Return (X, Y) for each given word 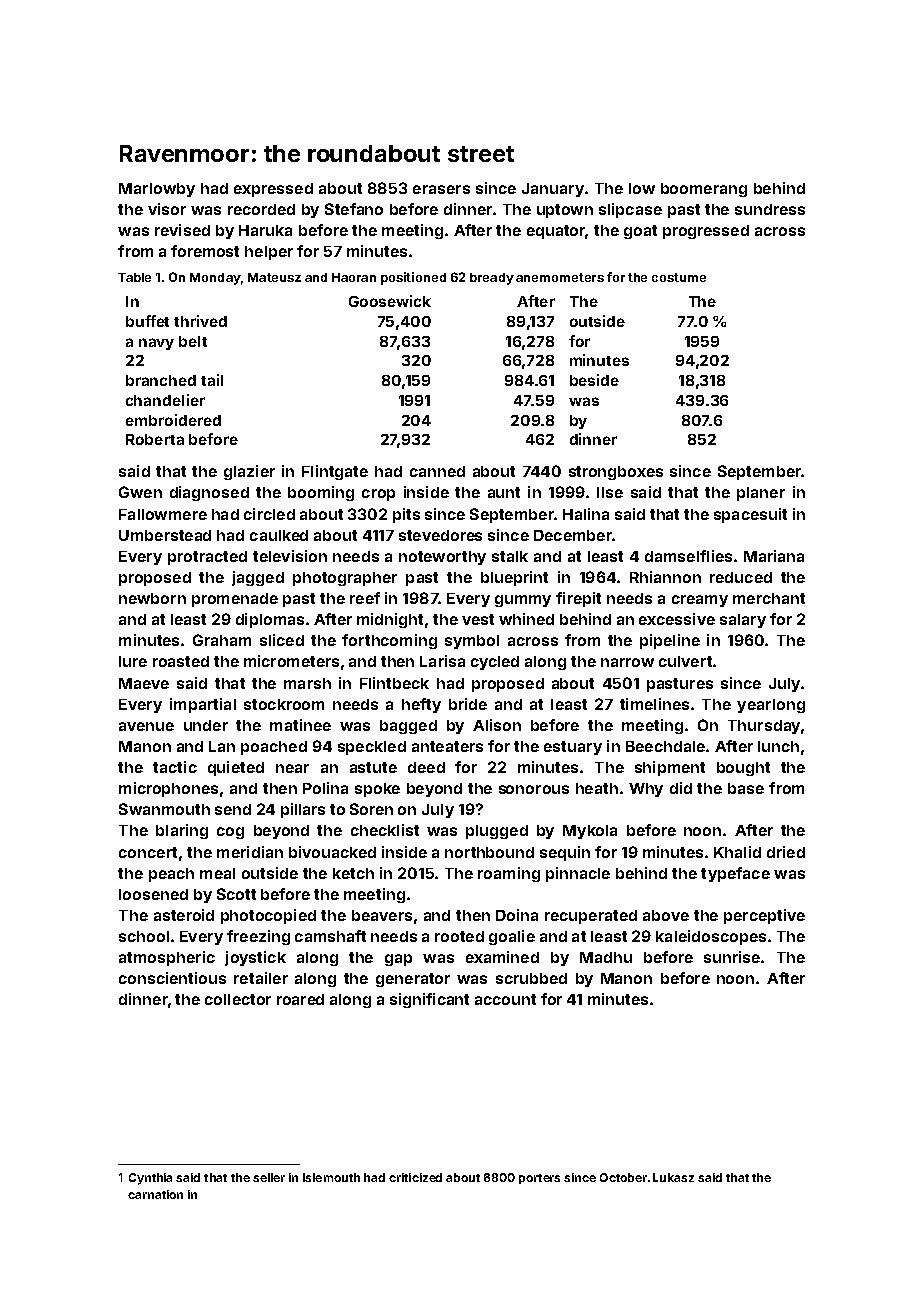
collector (238, 999)
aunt (504, 492)
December (573, 535)
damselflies (688, 556)
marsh (307, 683)
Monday (215, 279)
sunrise (732, 957)
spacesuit (750, 515)
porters (539, 1179)
